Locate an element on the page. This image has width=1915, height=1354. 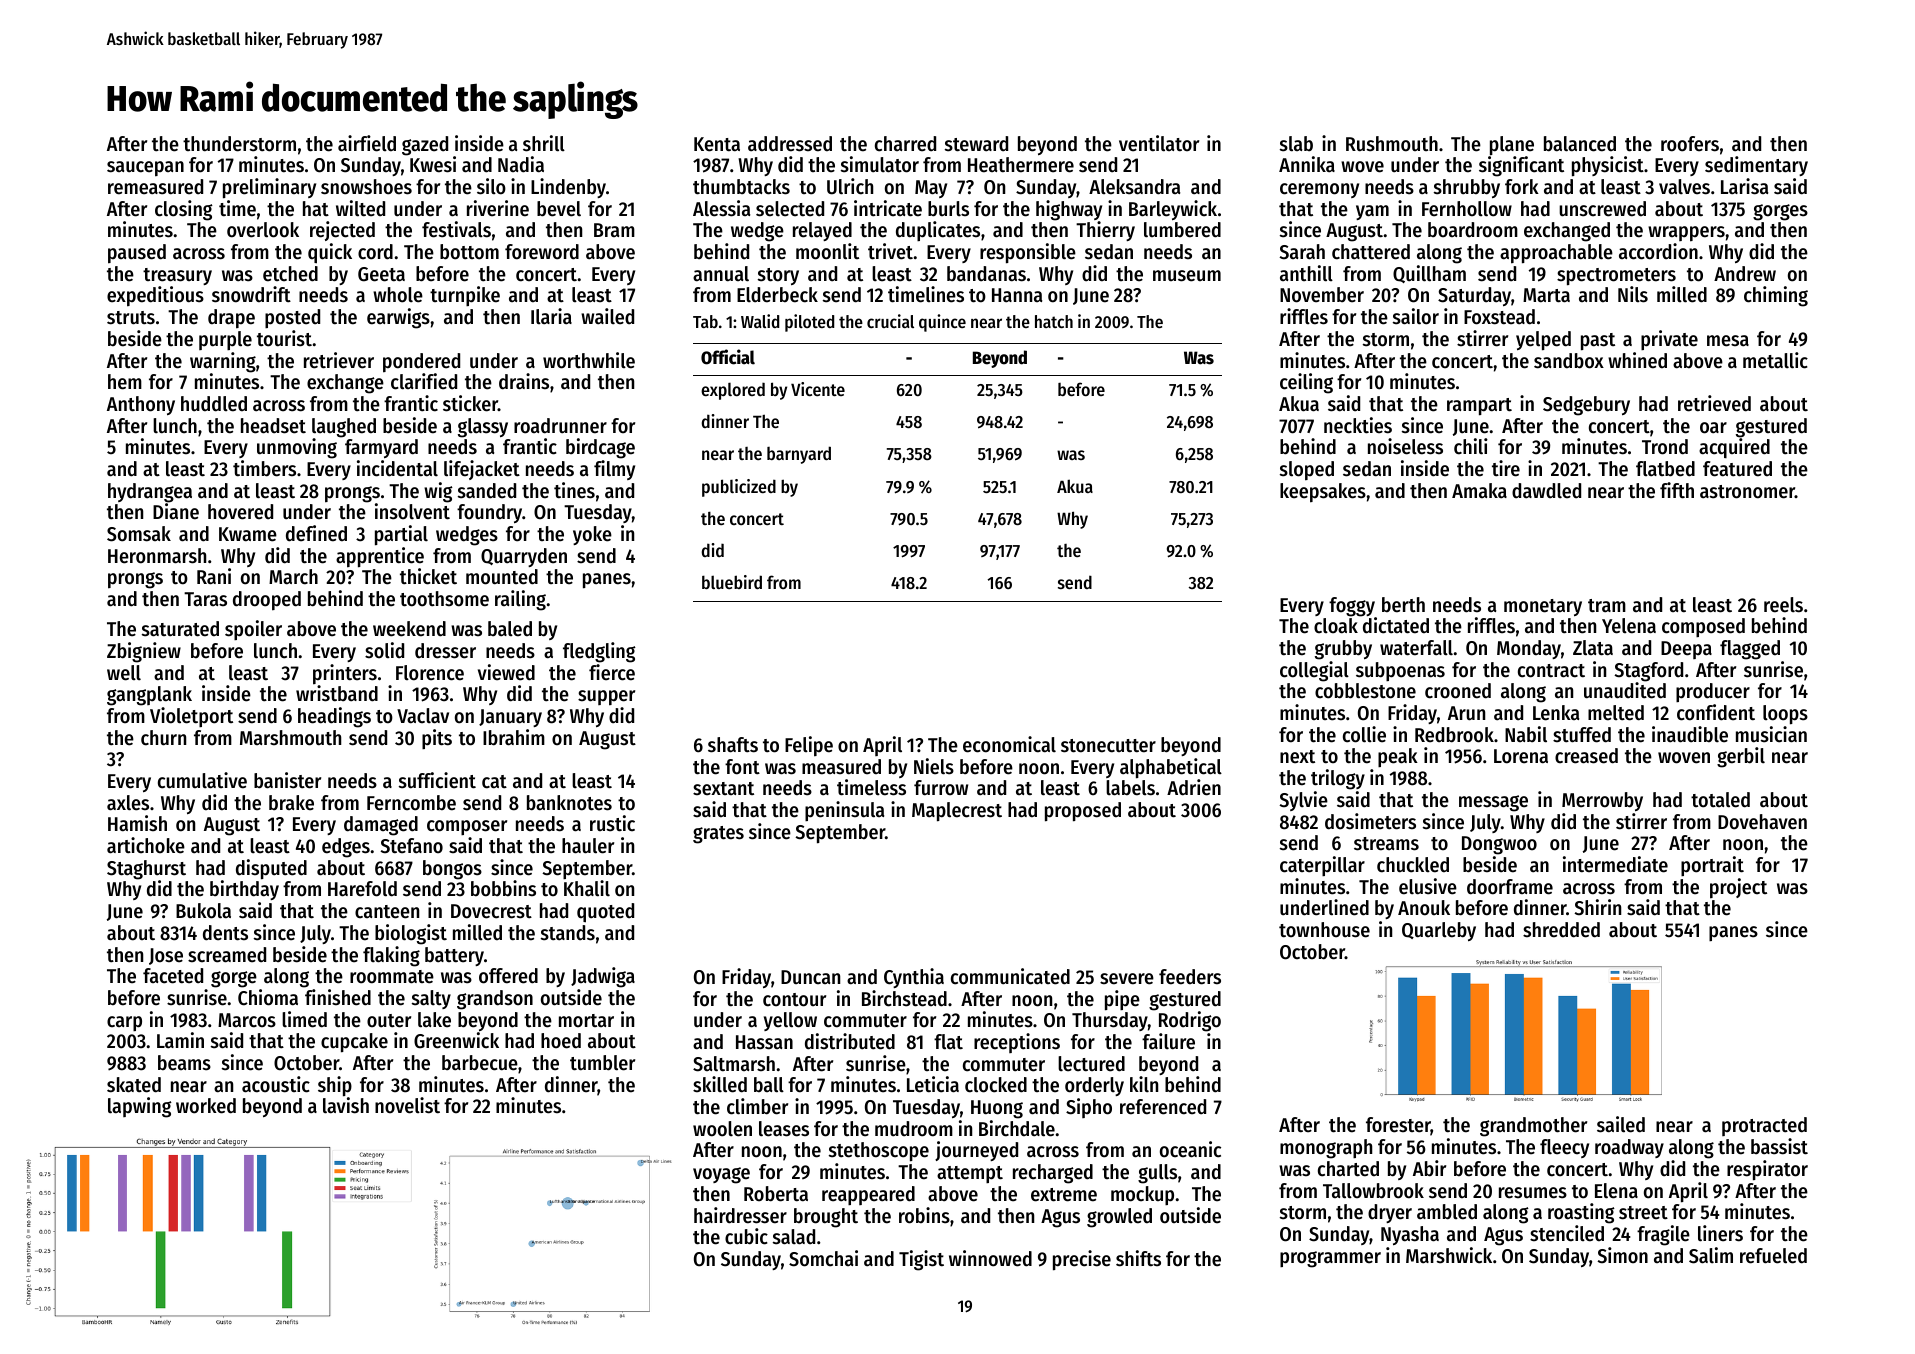
keepsakes is located at coordinates (1323, 493).
